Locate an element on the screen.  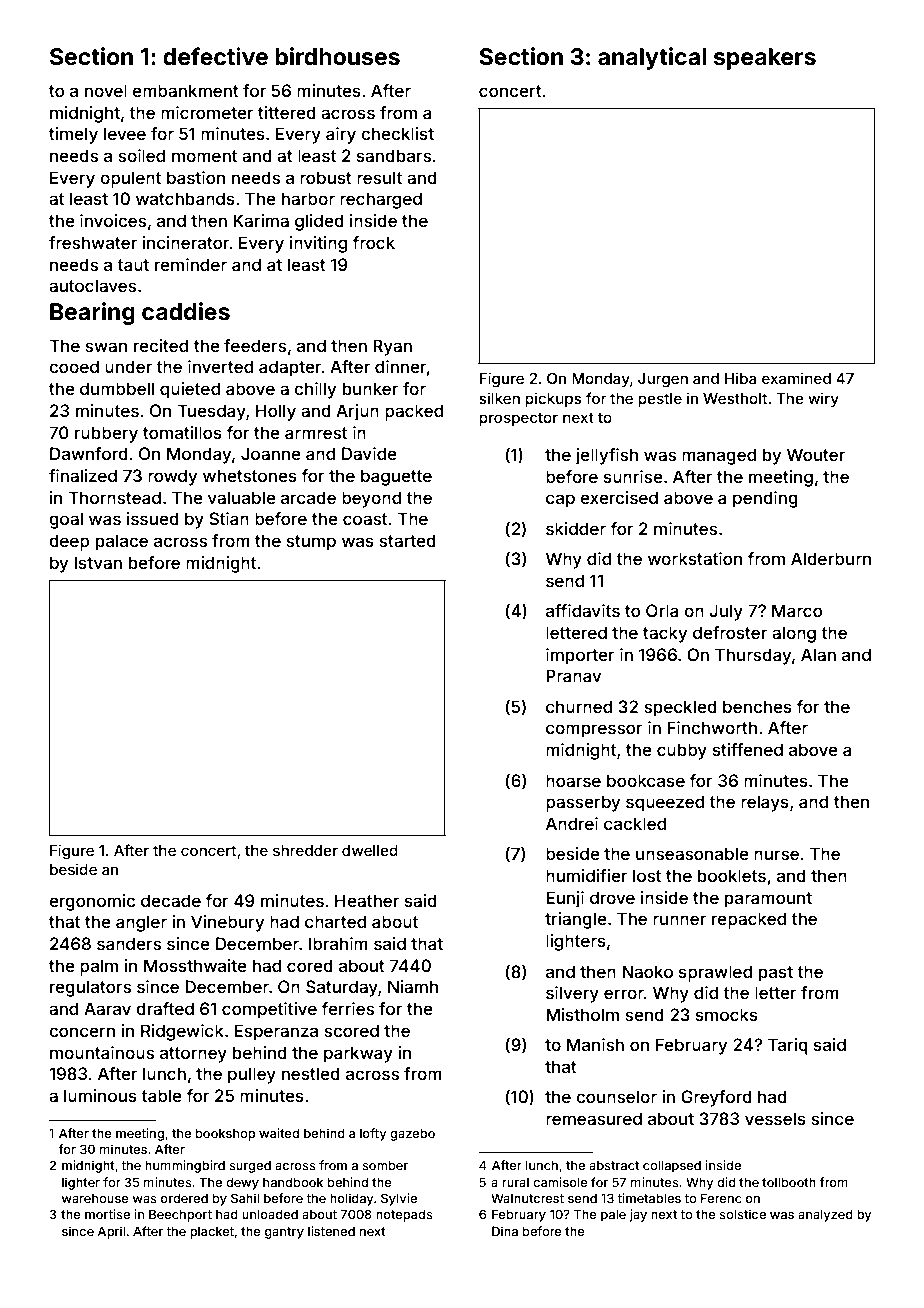
squeezed is located at coordinates (665, 803).
